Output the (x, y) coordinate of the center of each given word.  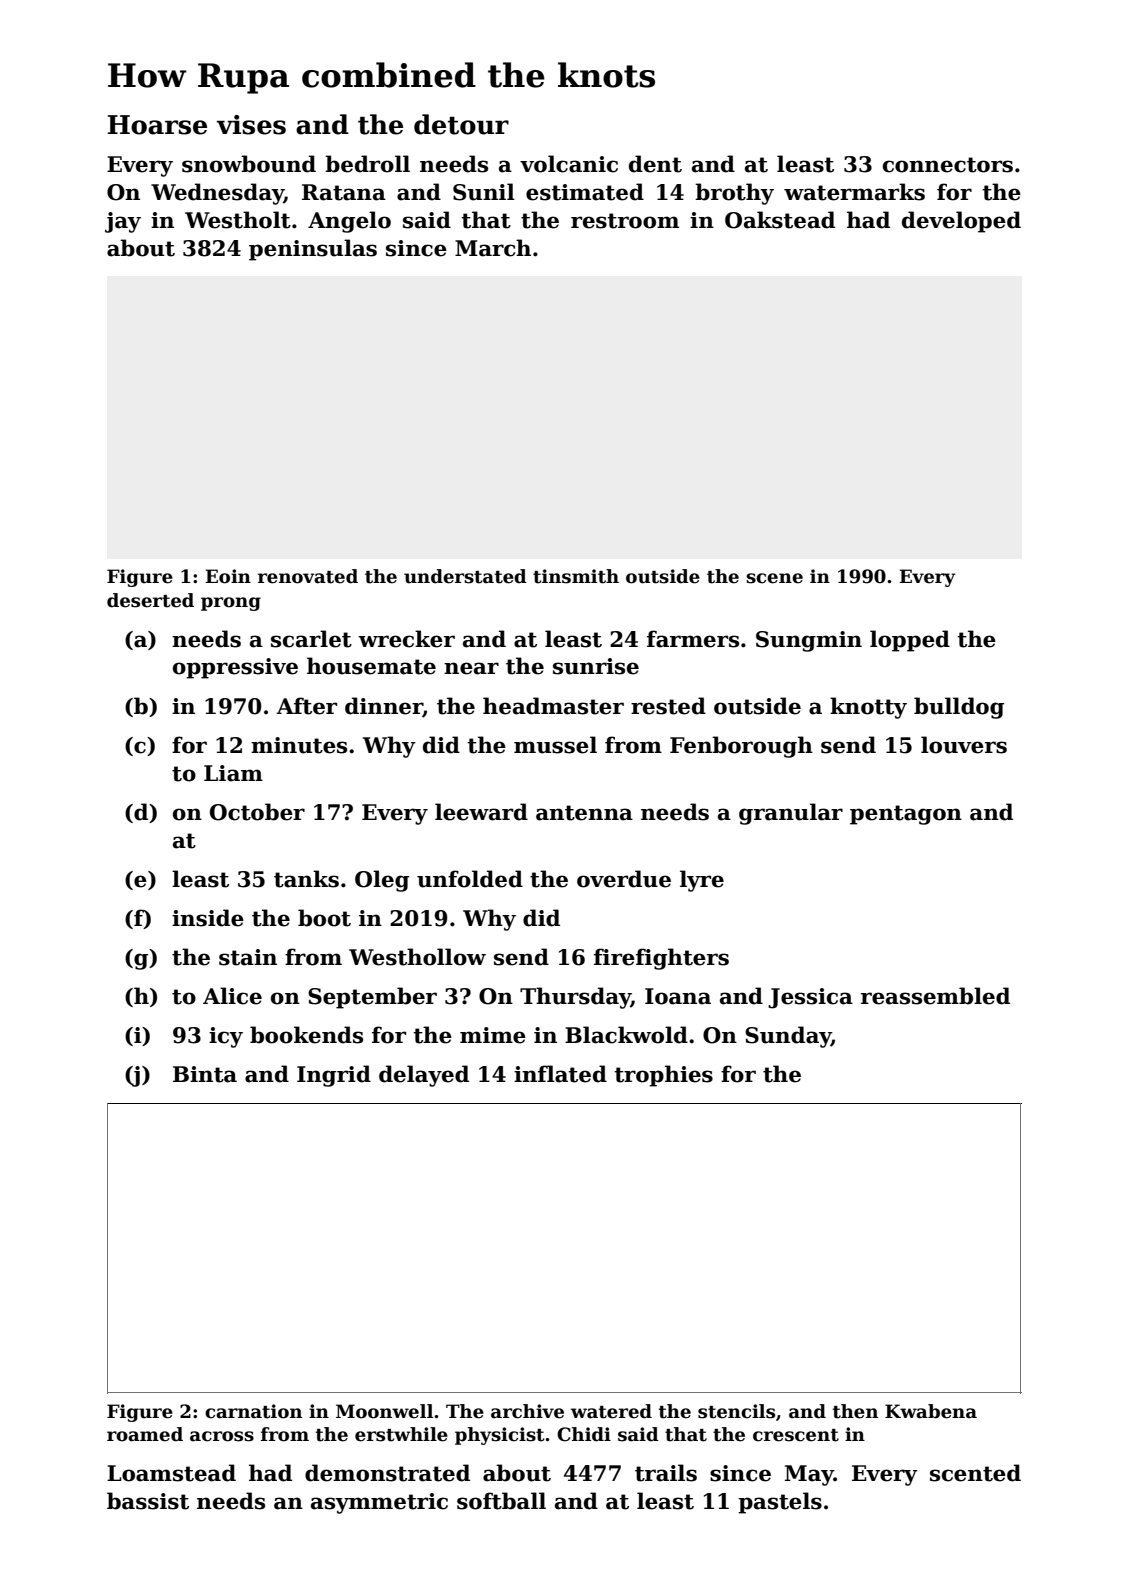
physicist (499, 1436)
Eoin (228, 576)
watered (611, 1411)
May (809, 1475)
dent (655, 164)
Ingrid (334, 1076)
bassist (148, 1501)
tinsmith (576, 576)
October (257, 812)
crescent (796, 1435)
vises (251, 125)
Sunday (788, 1037)
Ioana (678, 996)
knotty (868, 708)
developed (961, 222)
